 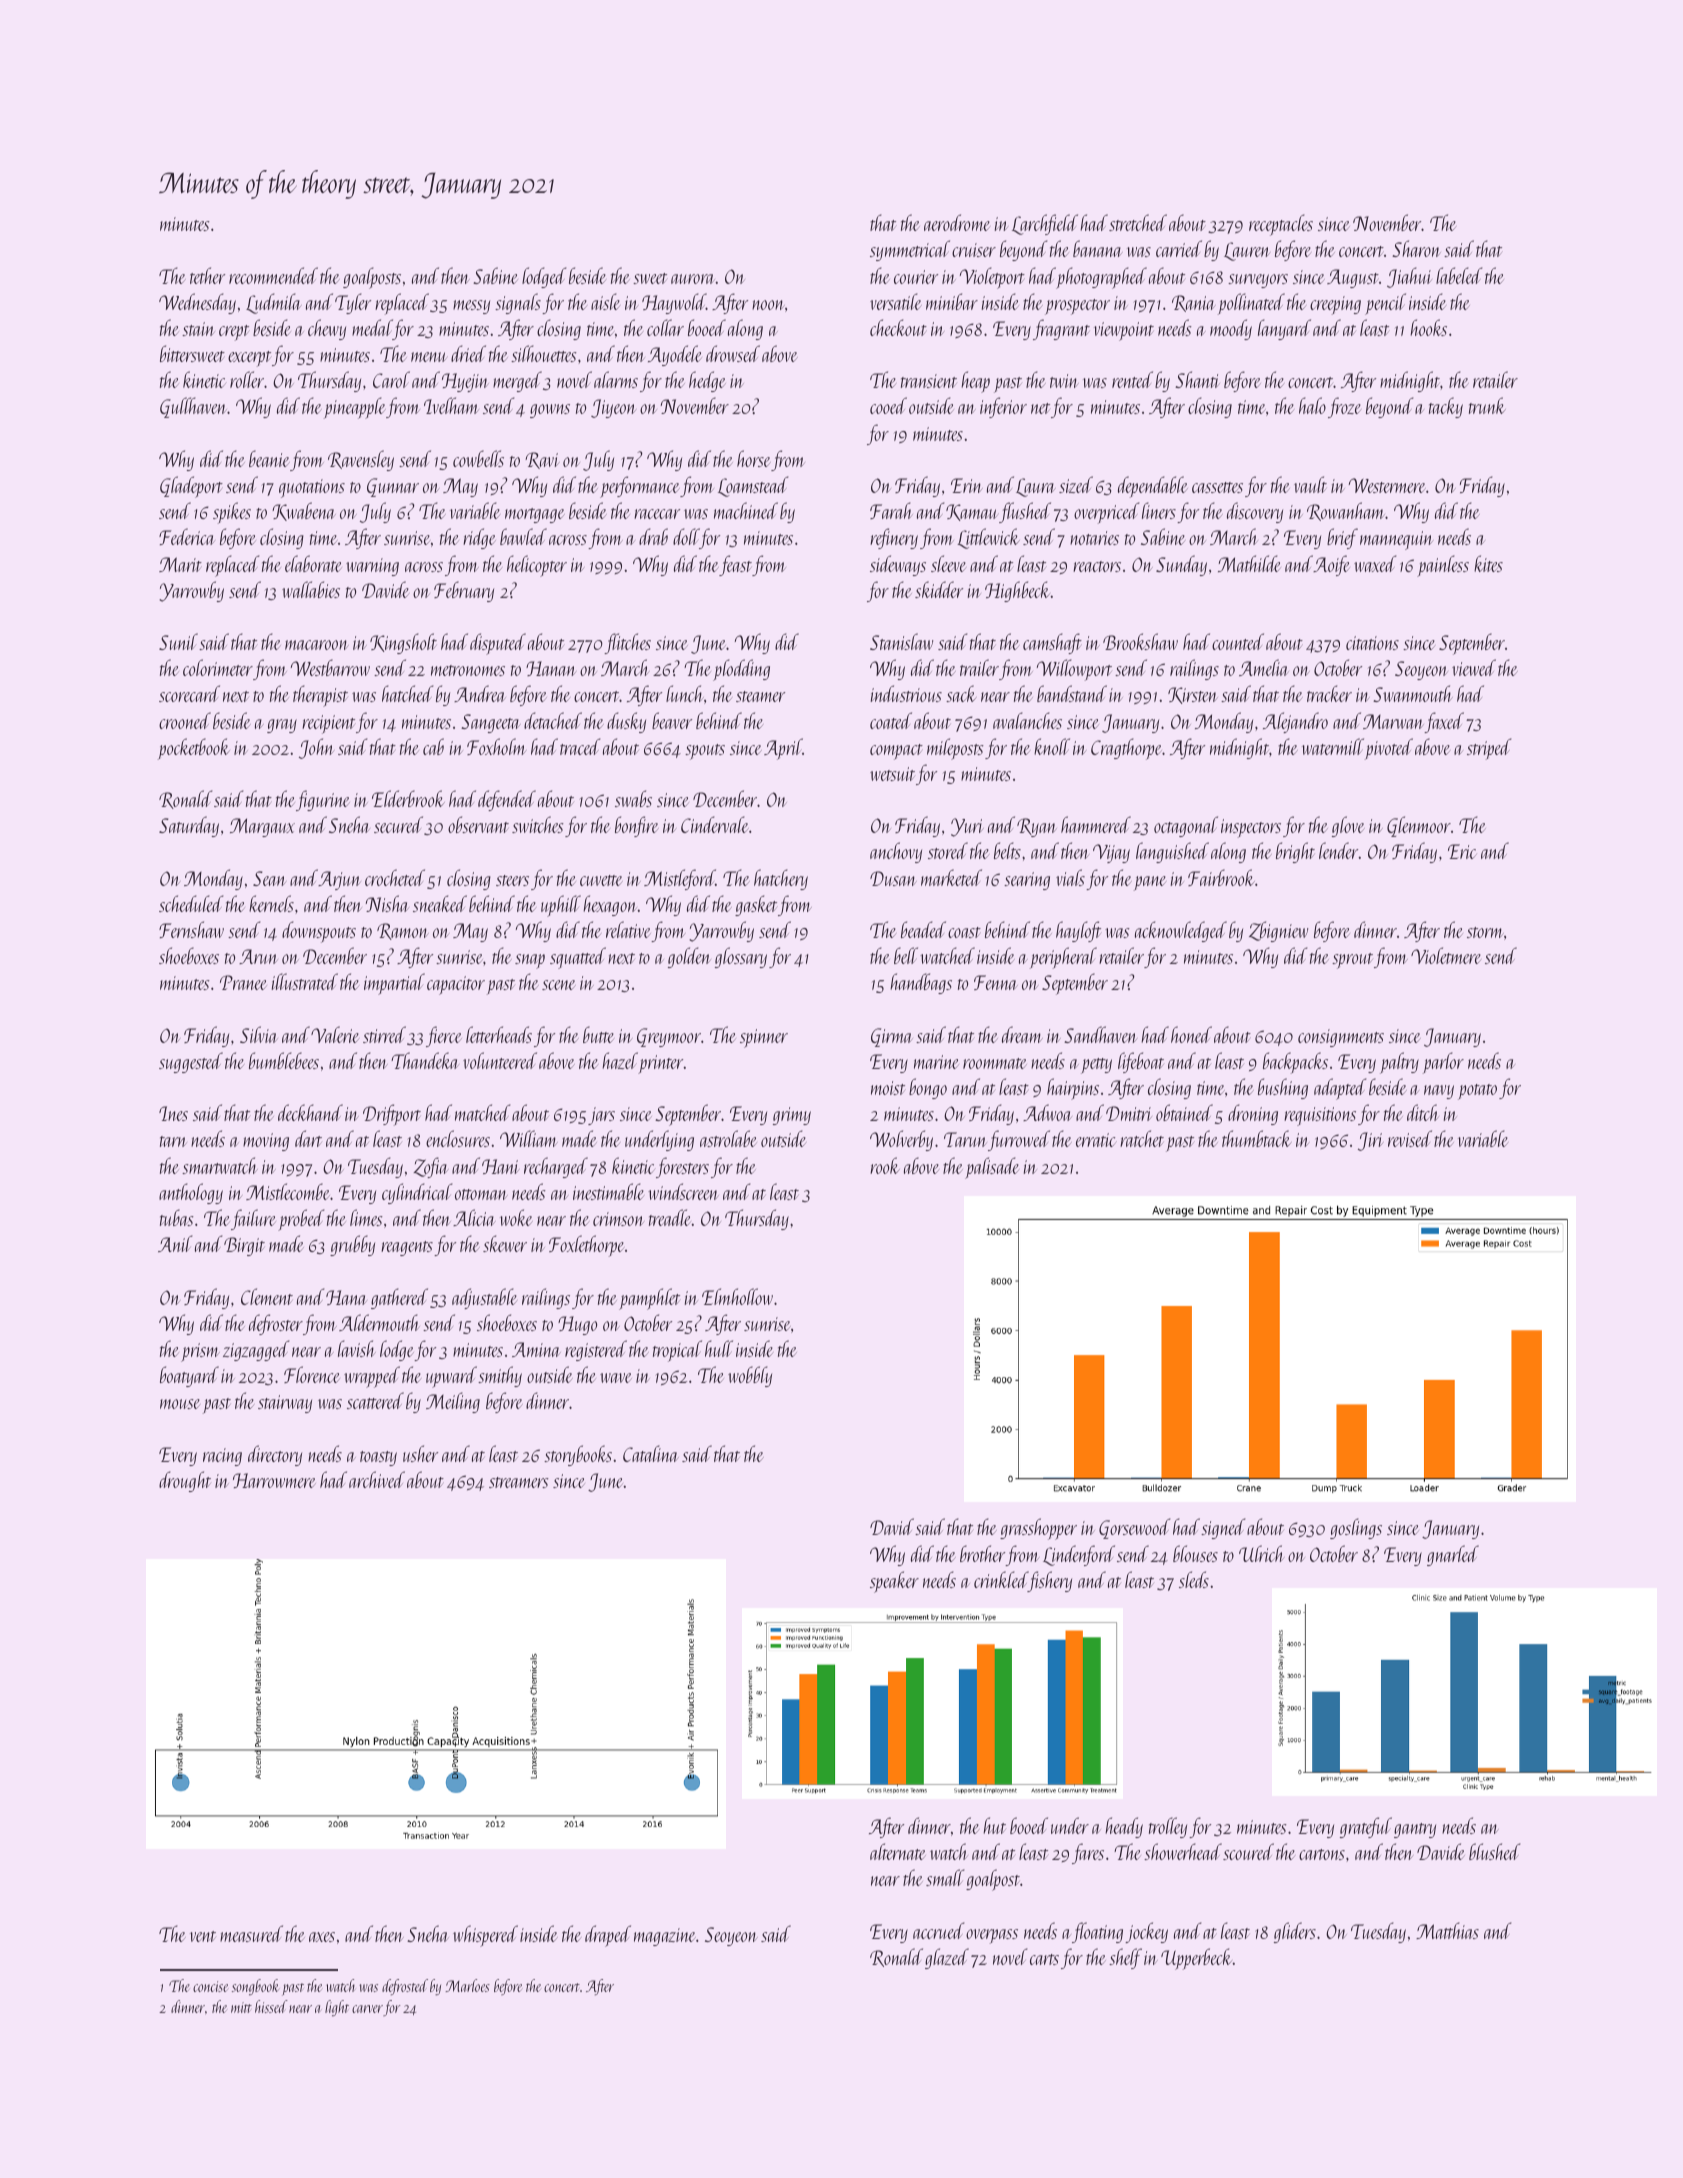 What do you see at coordinates (1044, 1959) in the document?
I see `carts` at bounding box center [1044, 1959].
